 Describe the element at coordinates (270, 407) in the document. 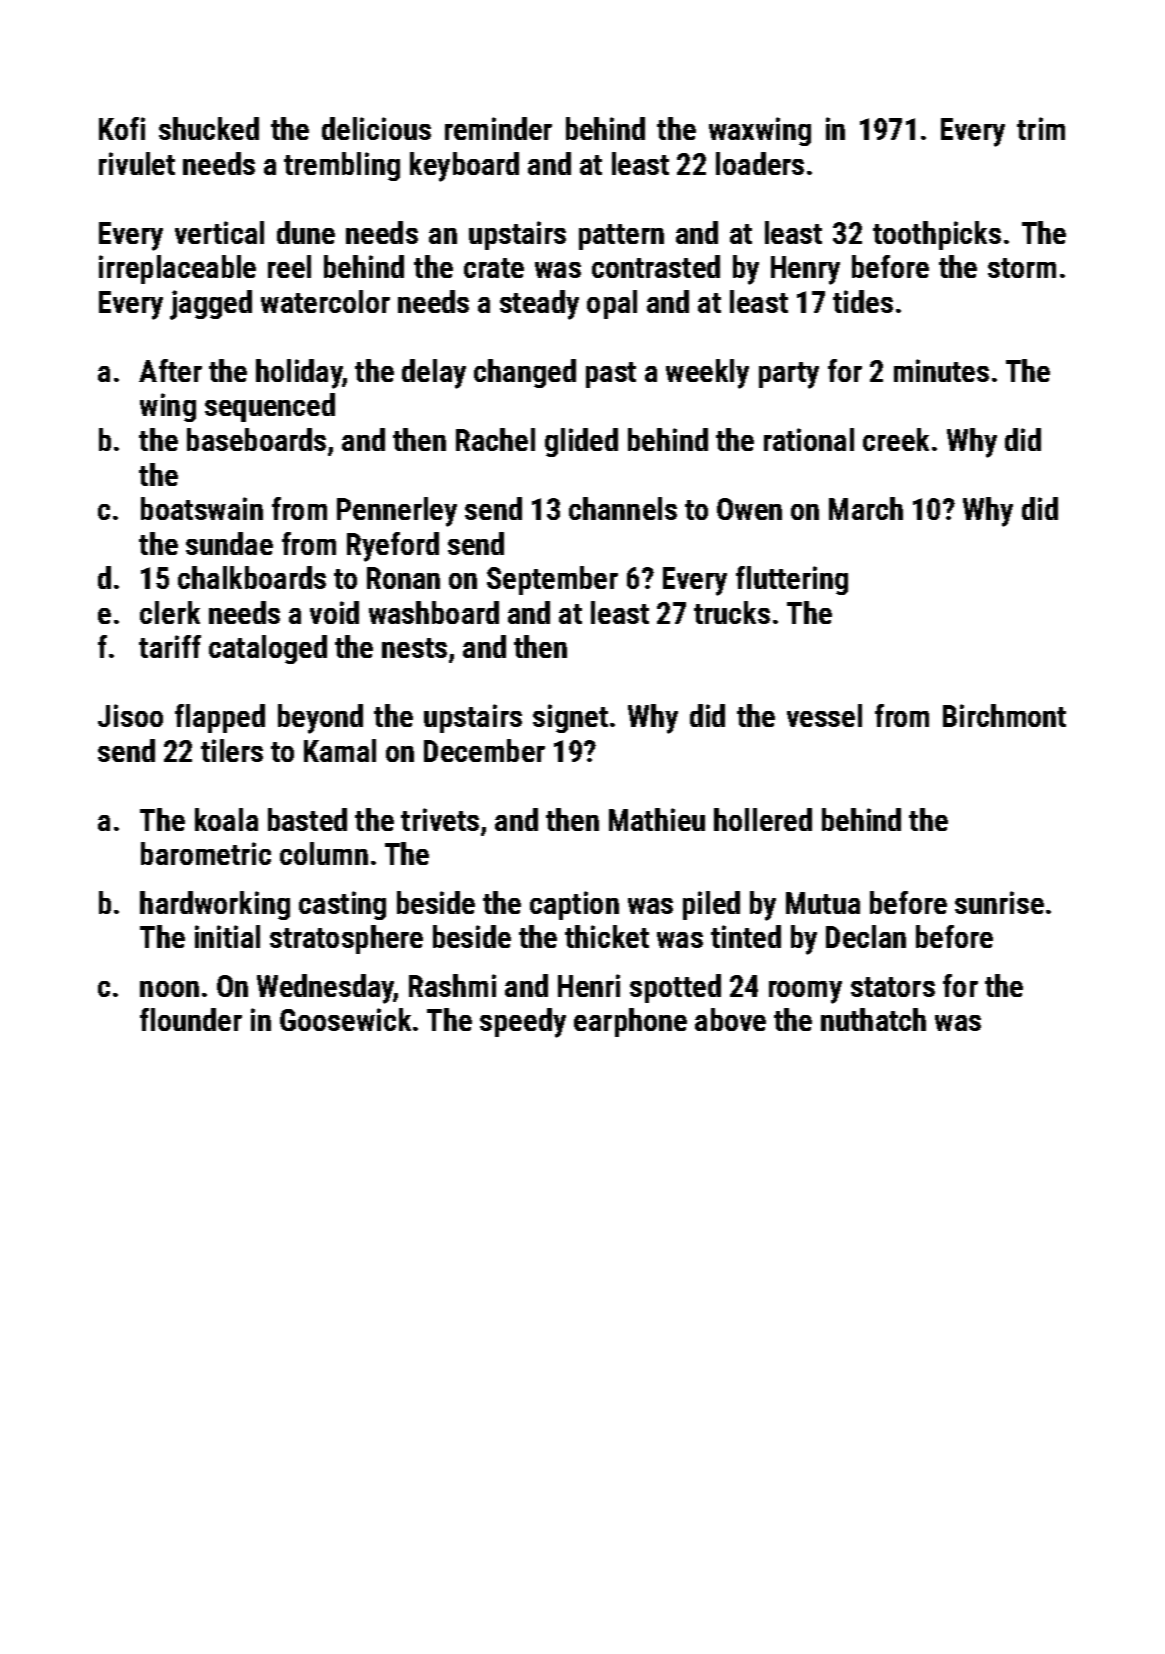

I see `sequenced` at that location.
